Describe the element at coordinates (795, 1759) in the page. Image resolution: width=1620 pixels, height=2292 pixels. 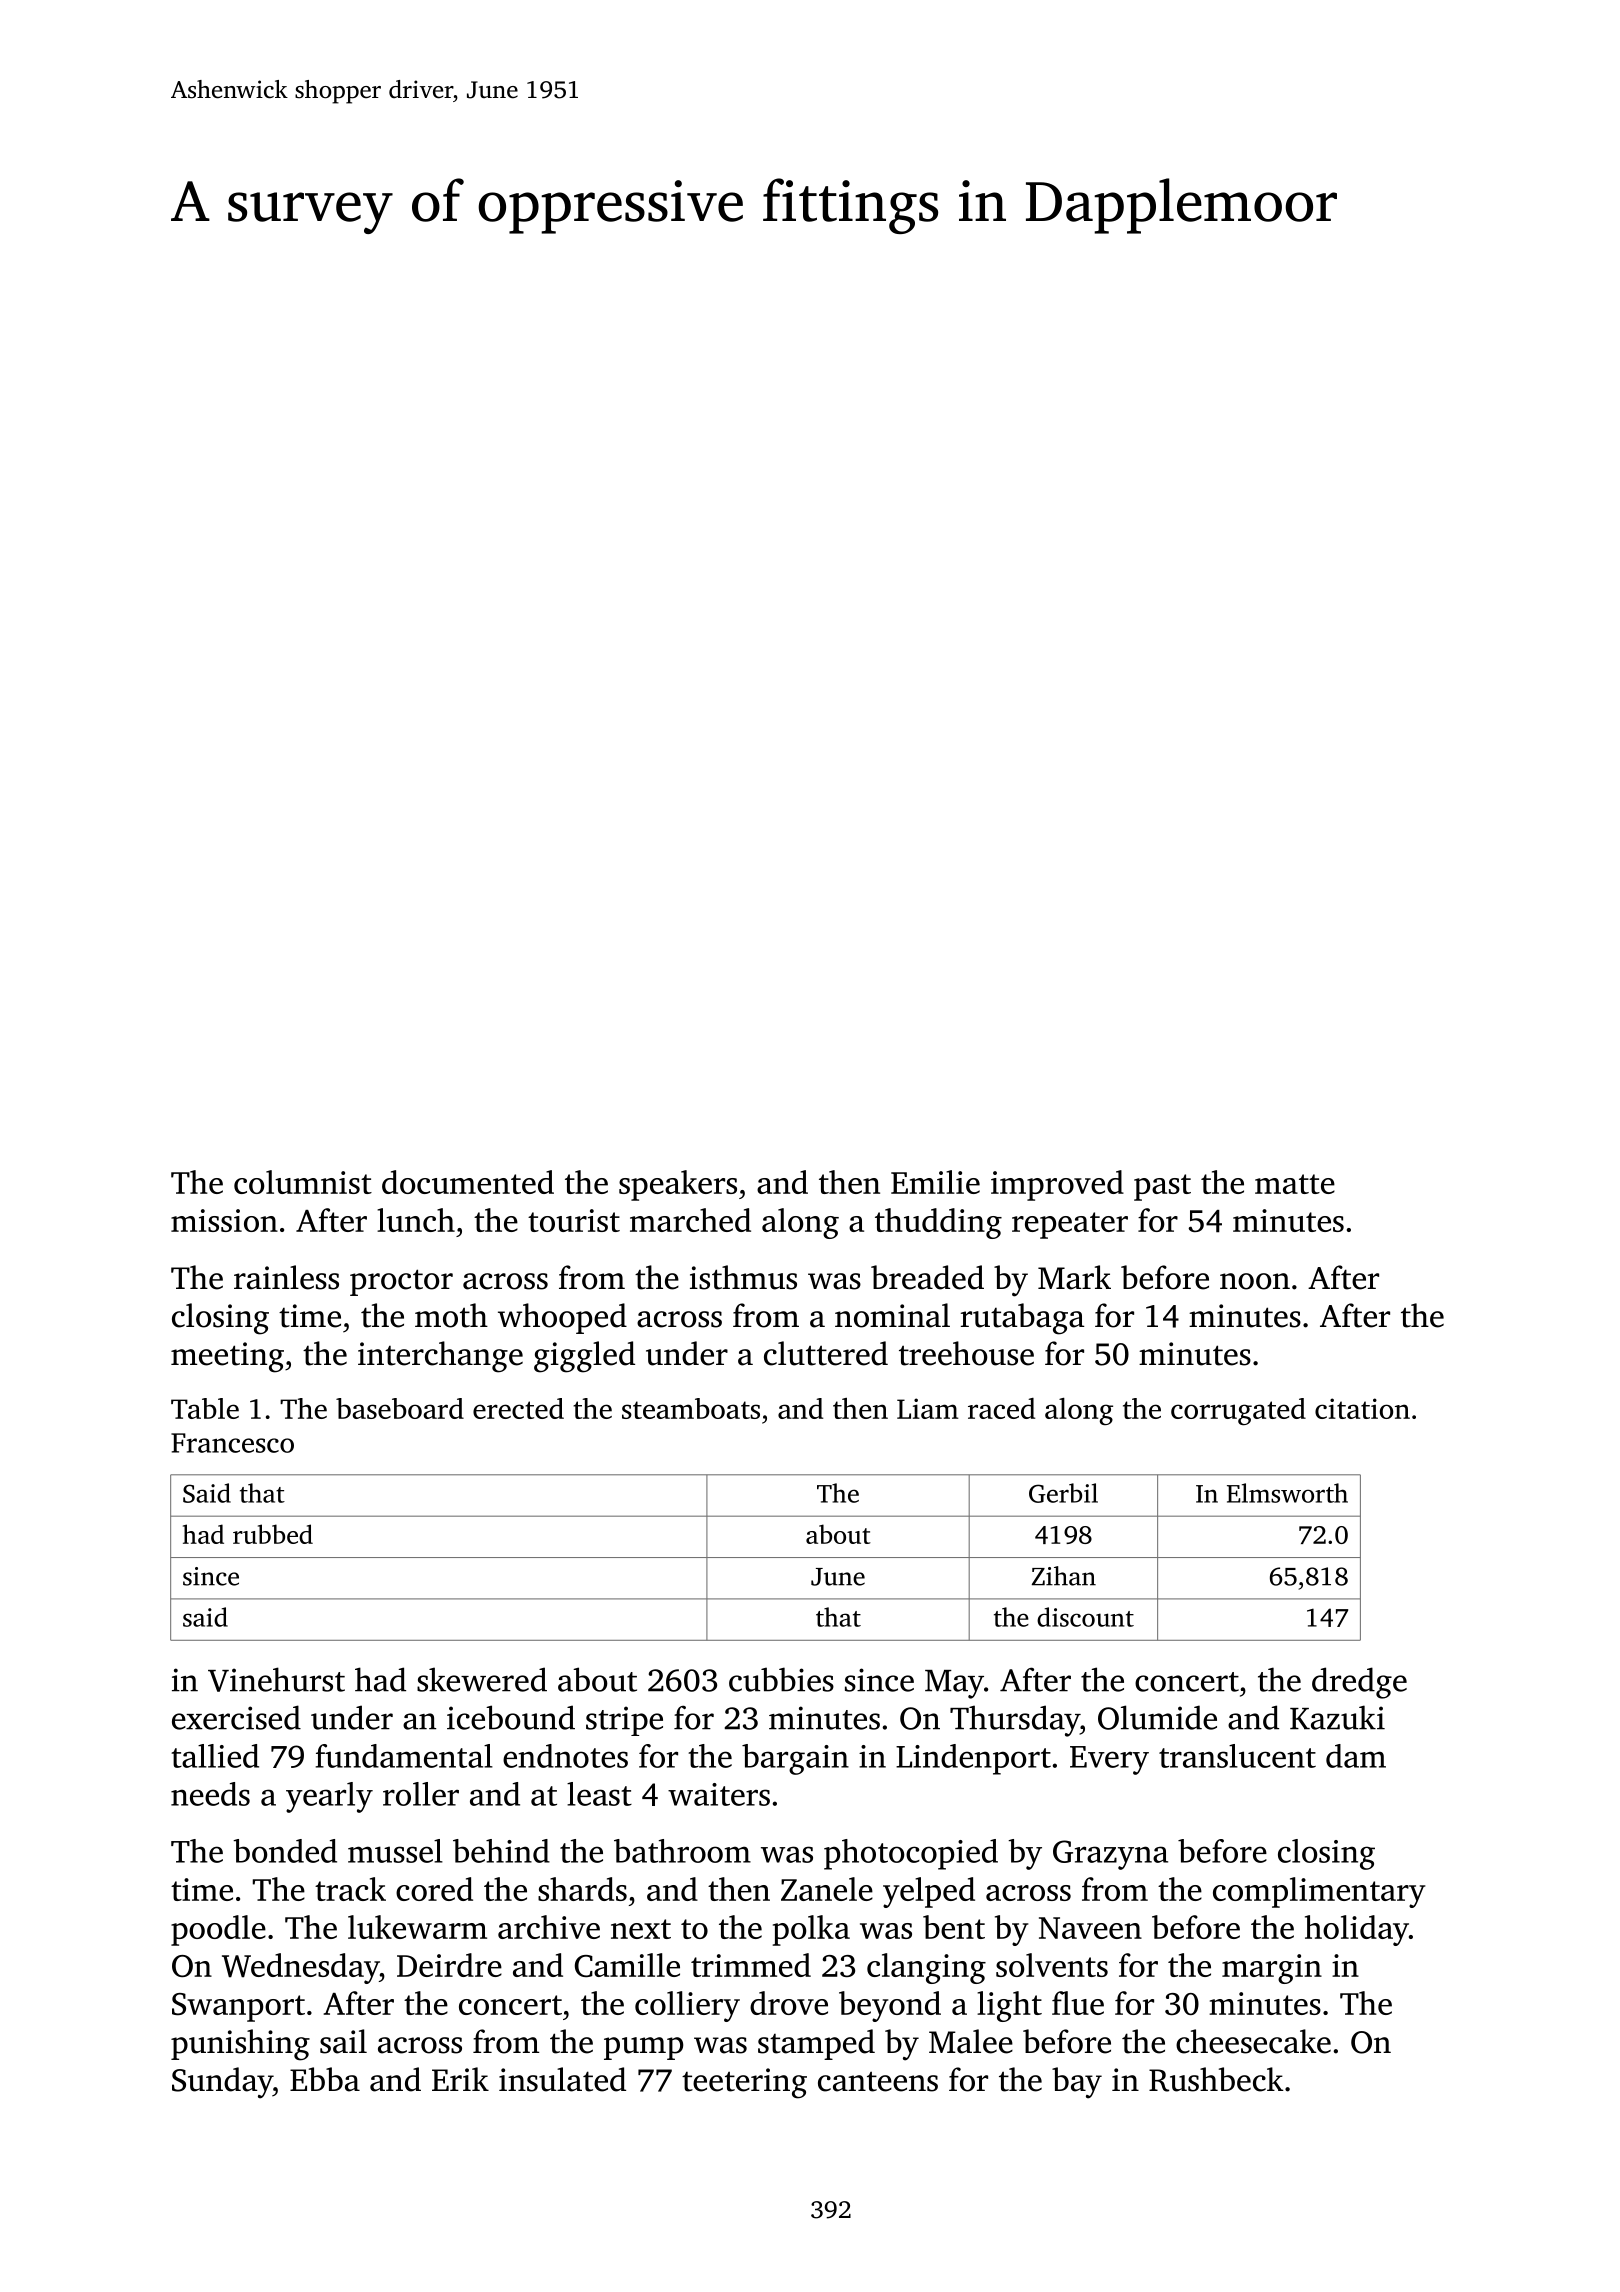
I see `bargain` at that location.
